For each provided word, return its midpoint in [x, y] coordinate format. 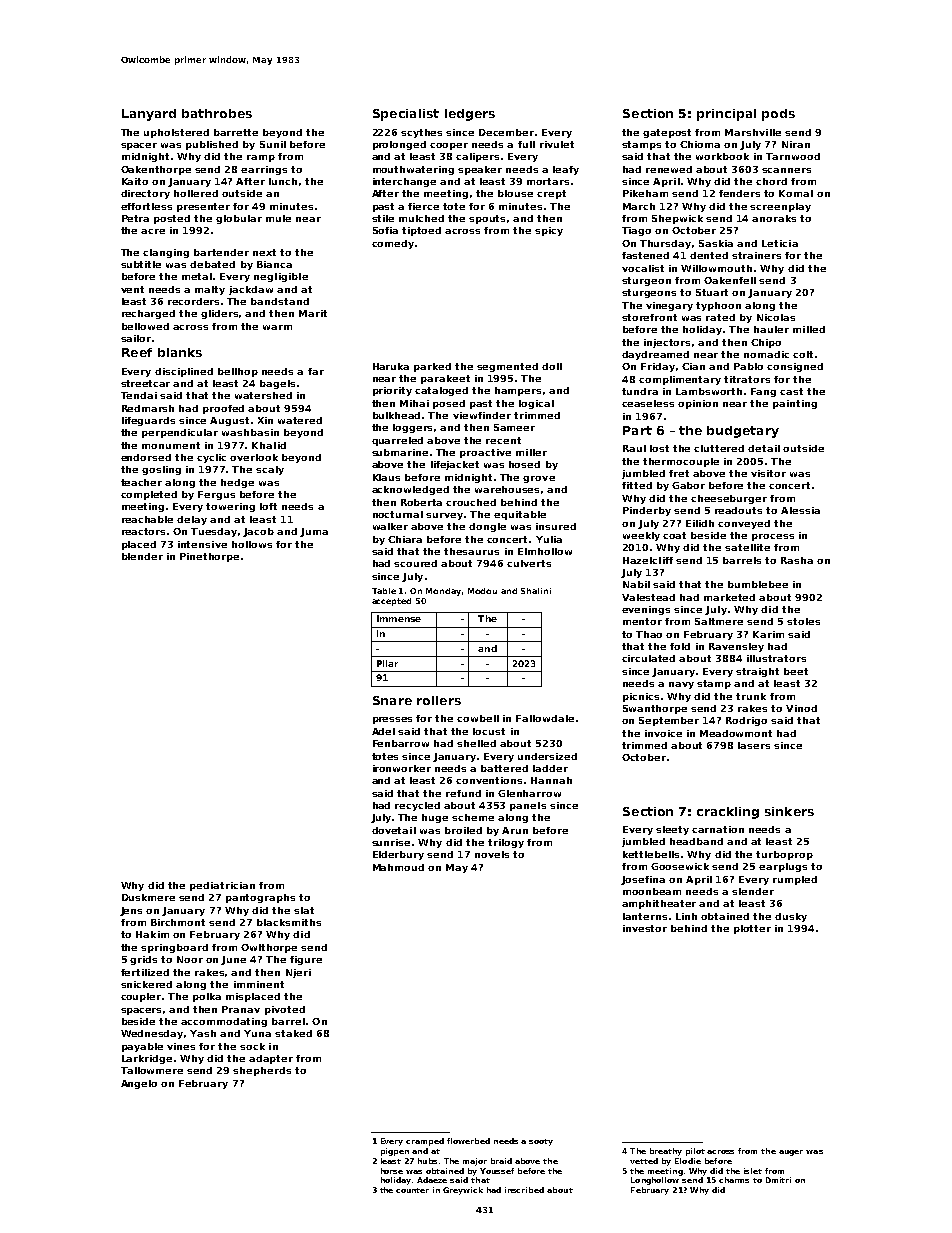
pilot [695, 1152]
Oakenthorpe [156, 170]
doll [552, 366]
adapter [271, 1059]
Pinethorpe [209, 557]
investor [645, 928]
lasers [754, 745]
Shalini [536, 591]
